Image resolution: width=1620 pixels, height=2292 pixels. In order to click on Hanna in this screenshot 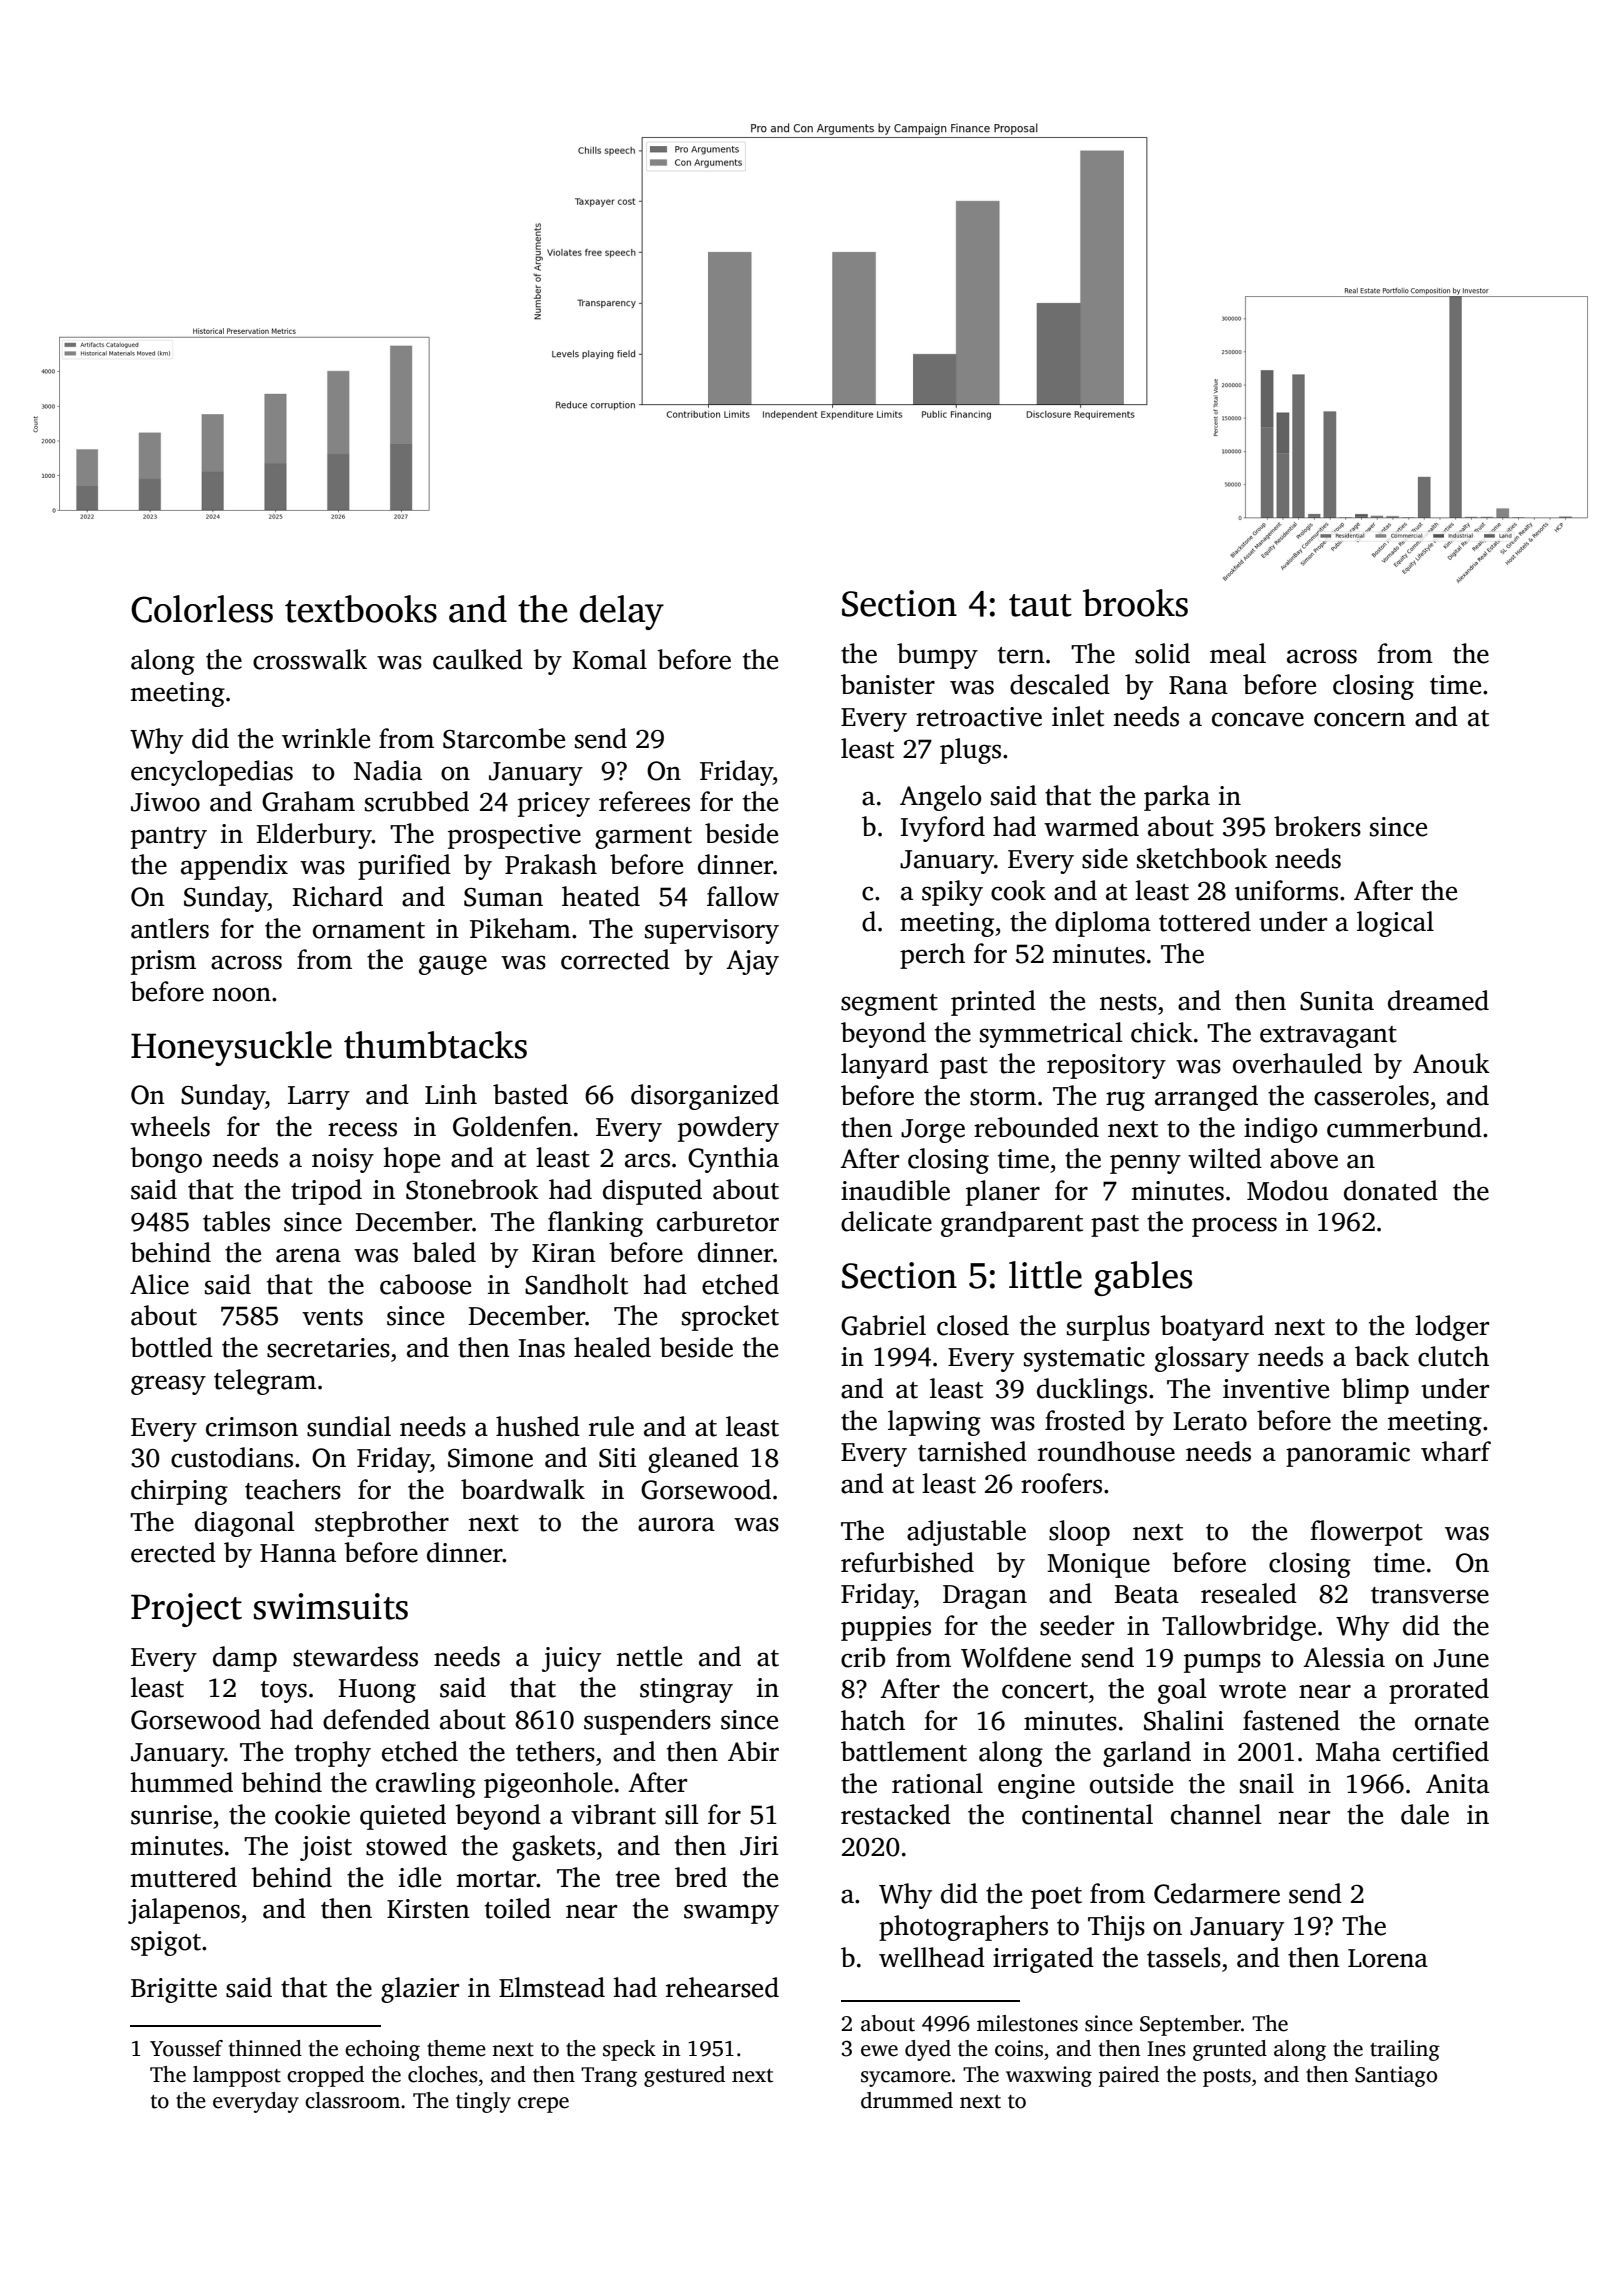, I will do `click(298, 1553)`.
